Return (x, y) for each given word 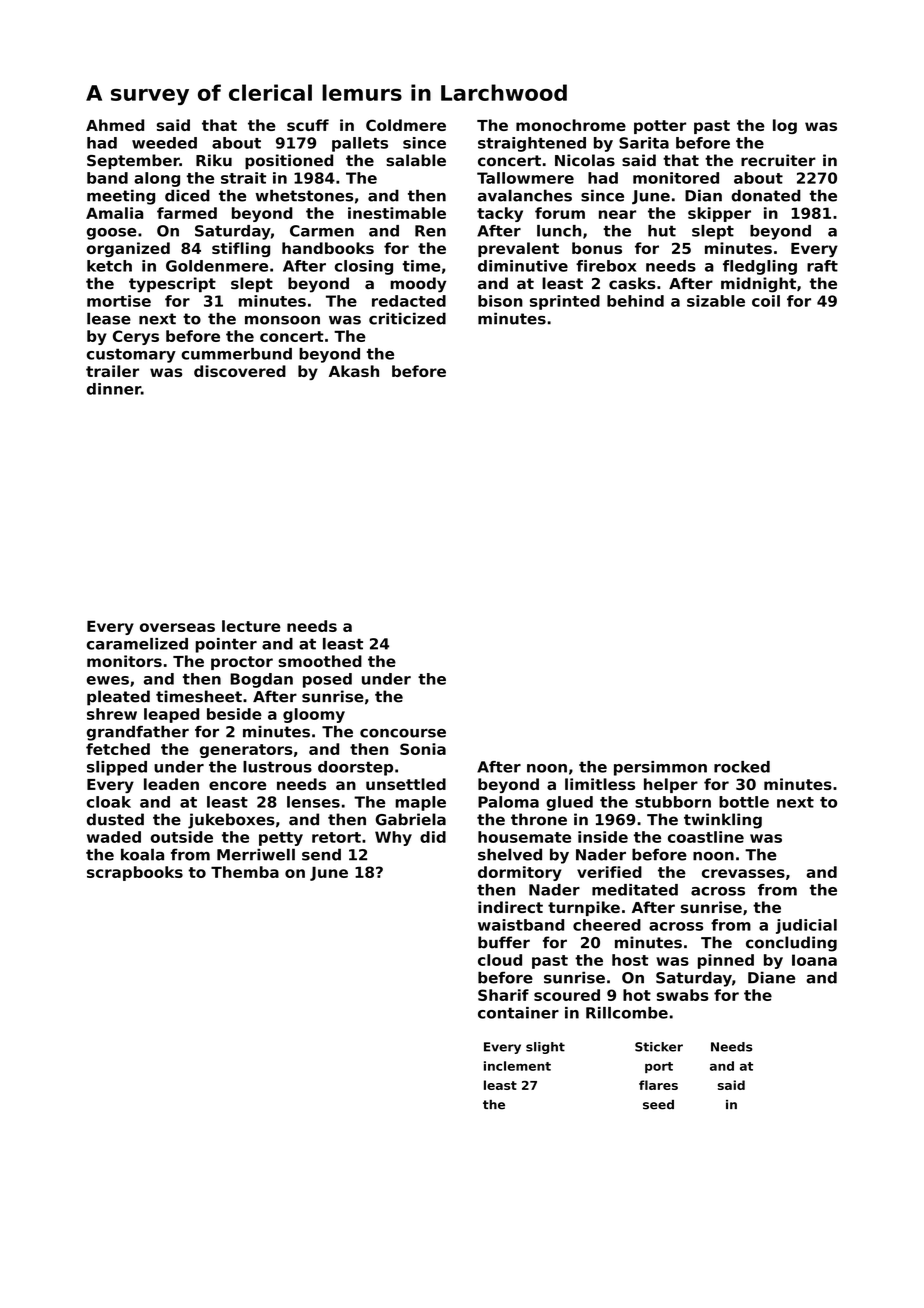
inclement (517, 1066)
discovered (240, 371)
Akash (354, 371)
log (785, 126)
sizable (716, 301)
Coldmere (406, 125)
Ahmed (115, 125)
